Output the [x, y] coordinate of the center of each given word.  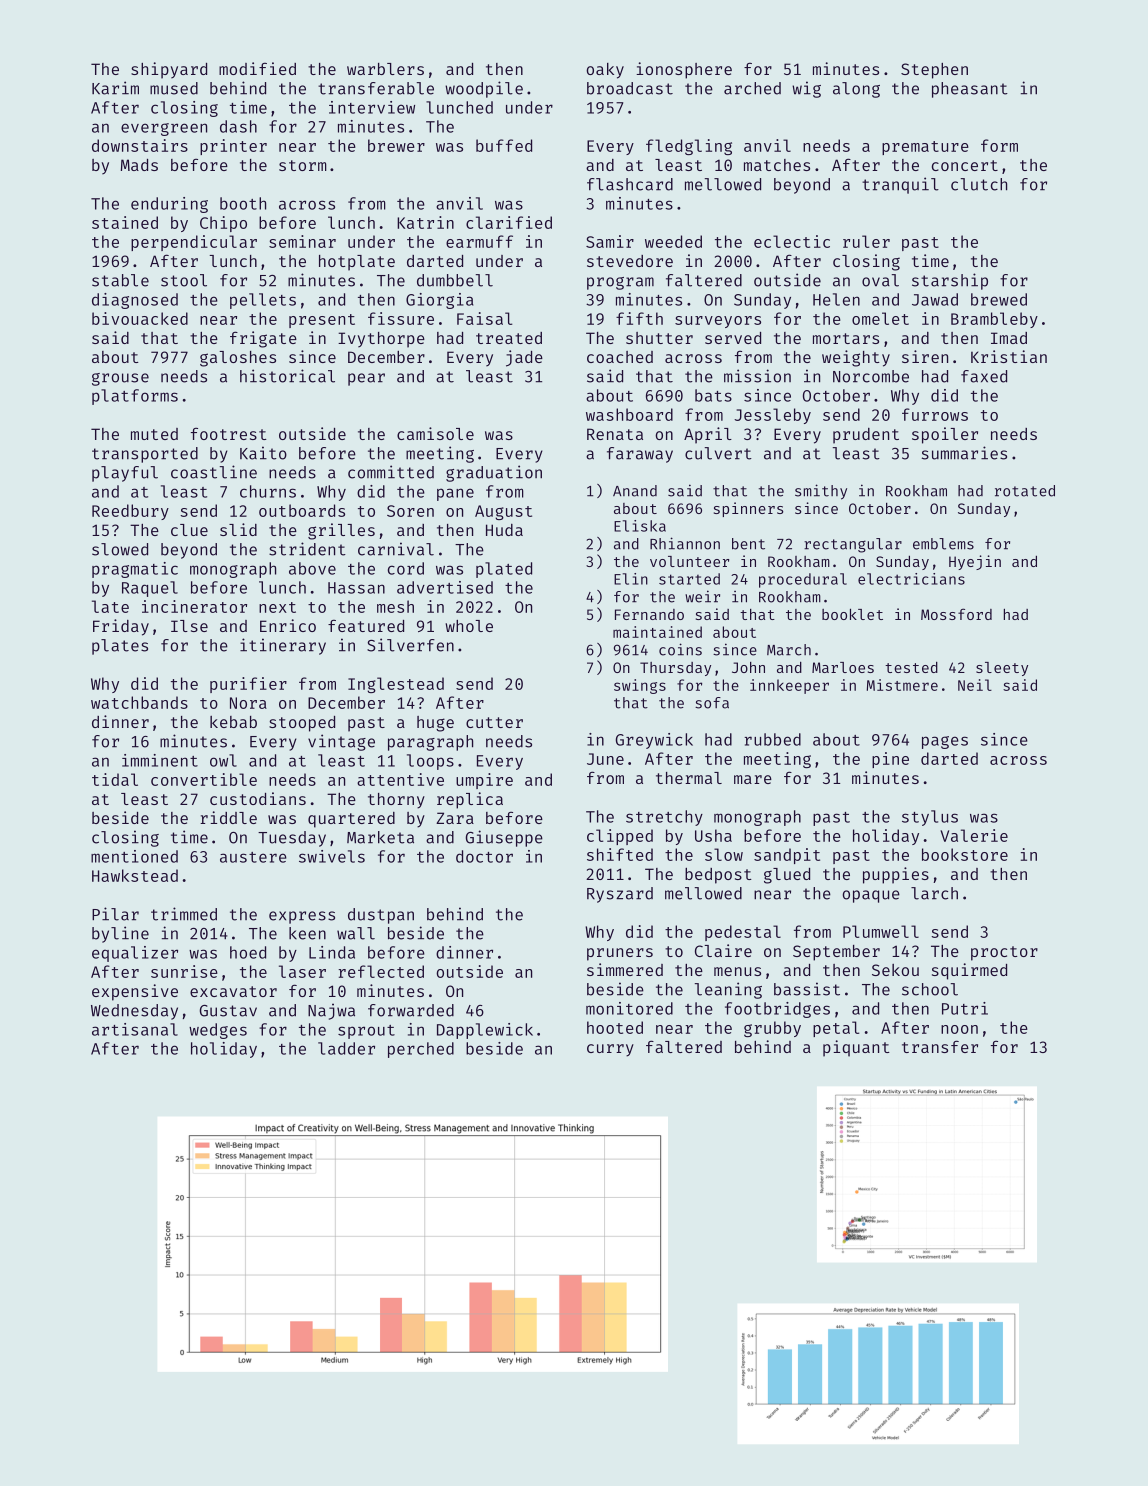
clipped [620, 837]
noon [959, 1029]
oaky [605, 71]
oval [880, 280]
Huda [504, 530]
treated [509, 338]
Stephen [934, 71]
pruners [620, 954]
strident [307, 549]
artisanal [135, 1029]
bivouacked [140, 318]
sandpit [787, 856]
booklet [852, 614]
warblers [385, 69]
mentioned [134, 856]
